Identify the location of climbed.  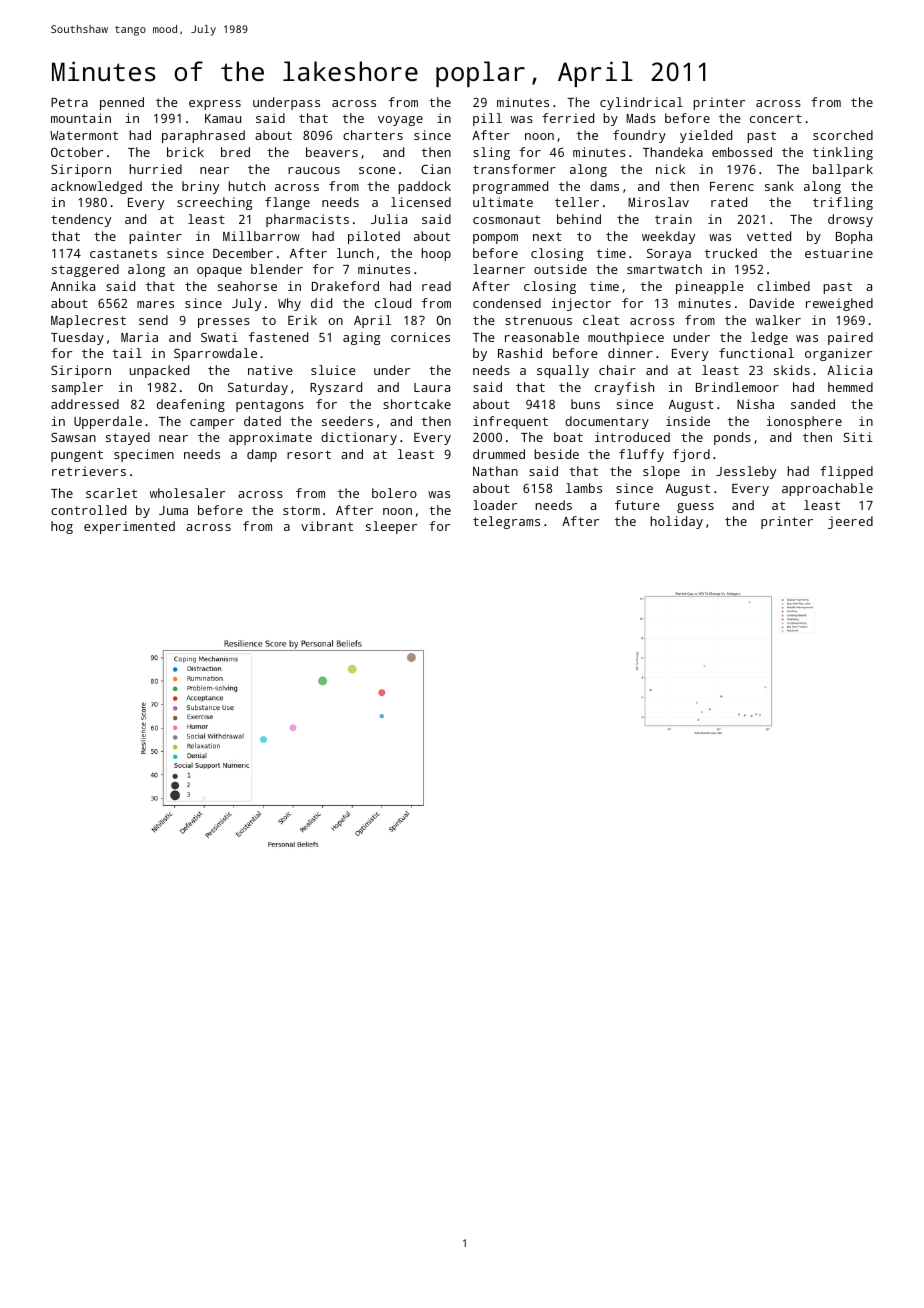
(783, 286).
